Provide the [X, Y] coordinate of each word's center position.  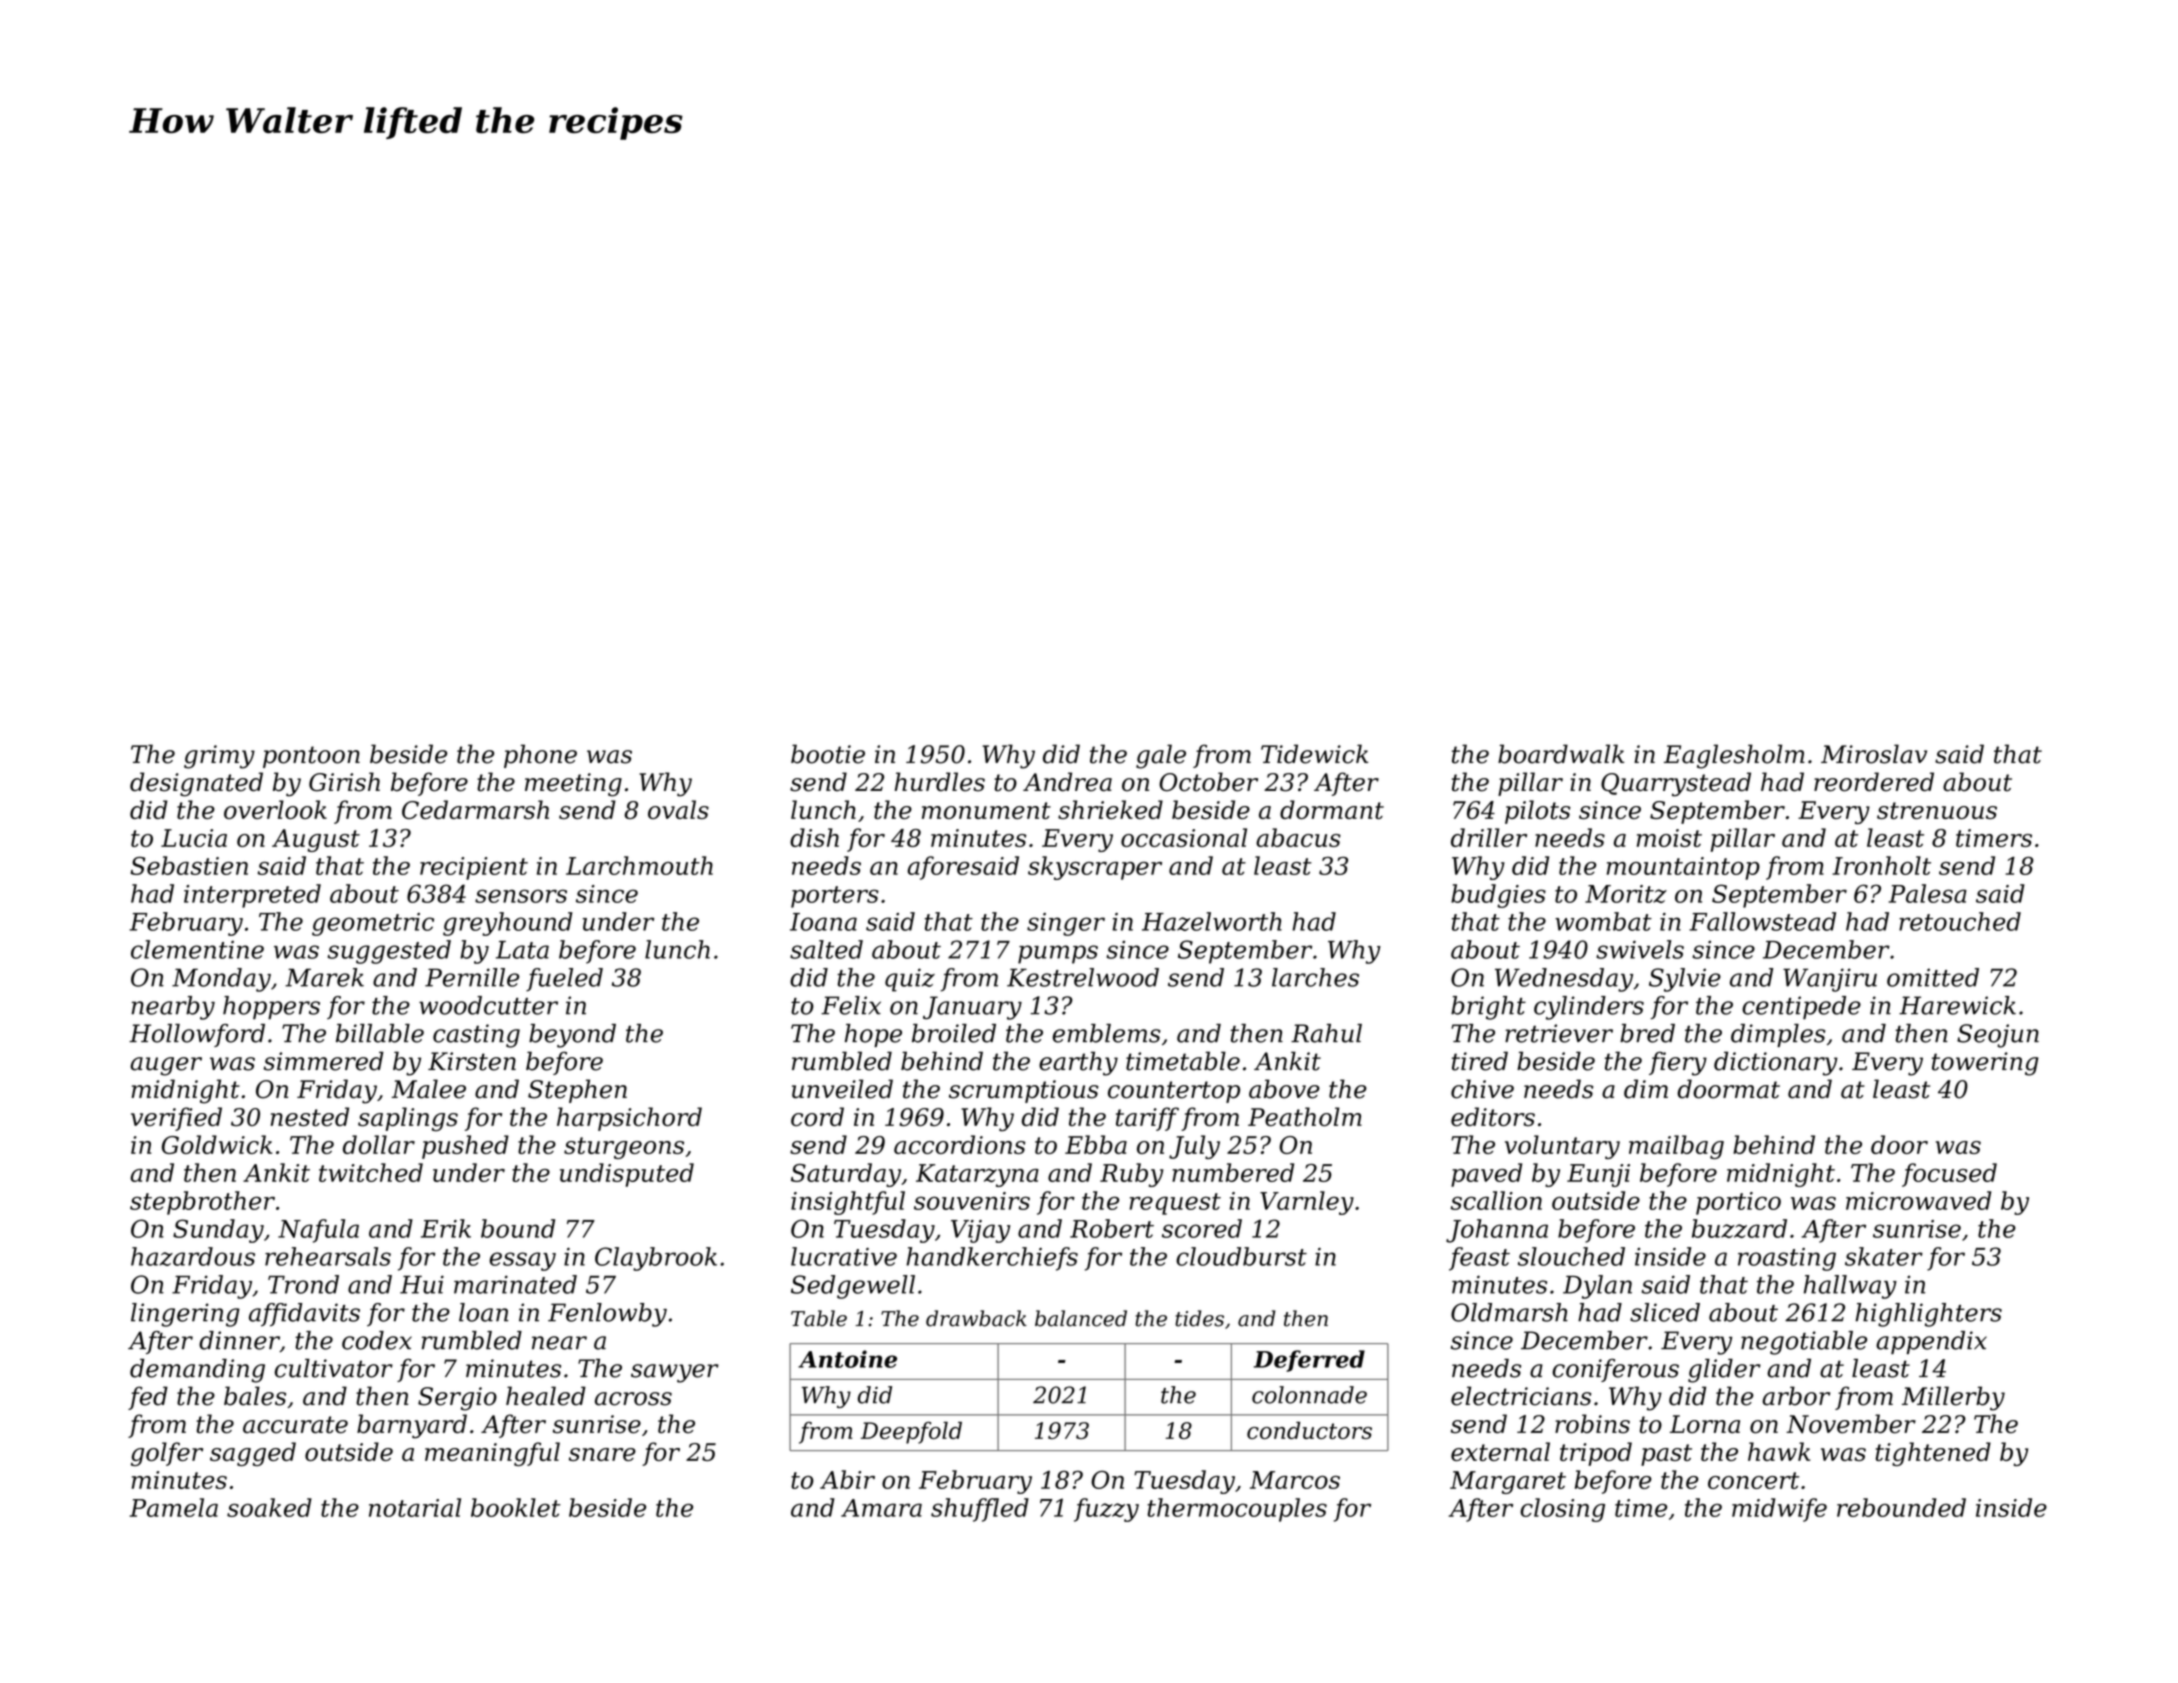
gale [1161, 756]
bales [255, 1396]
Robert [1112, 1228]
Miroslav [1874, 754]
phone [540, 756]
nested [310, 1116]
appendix [1931, 1342]
